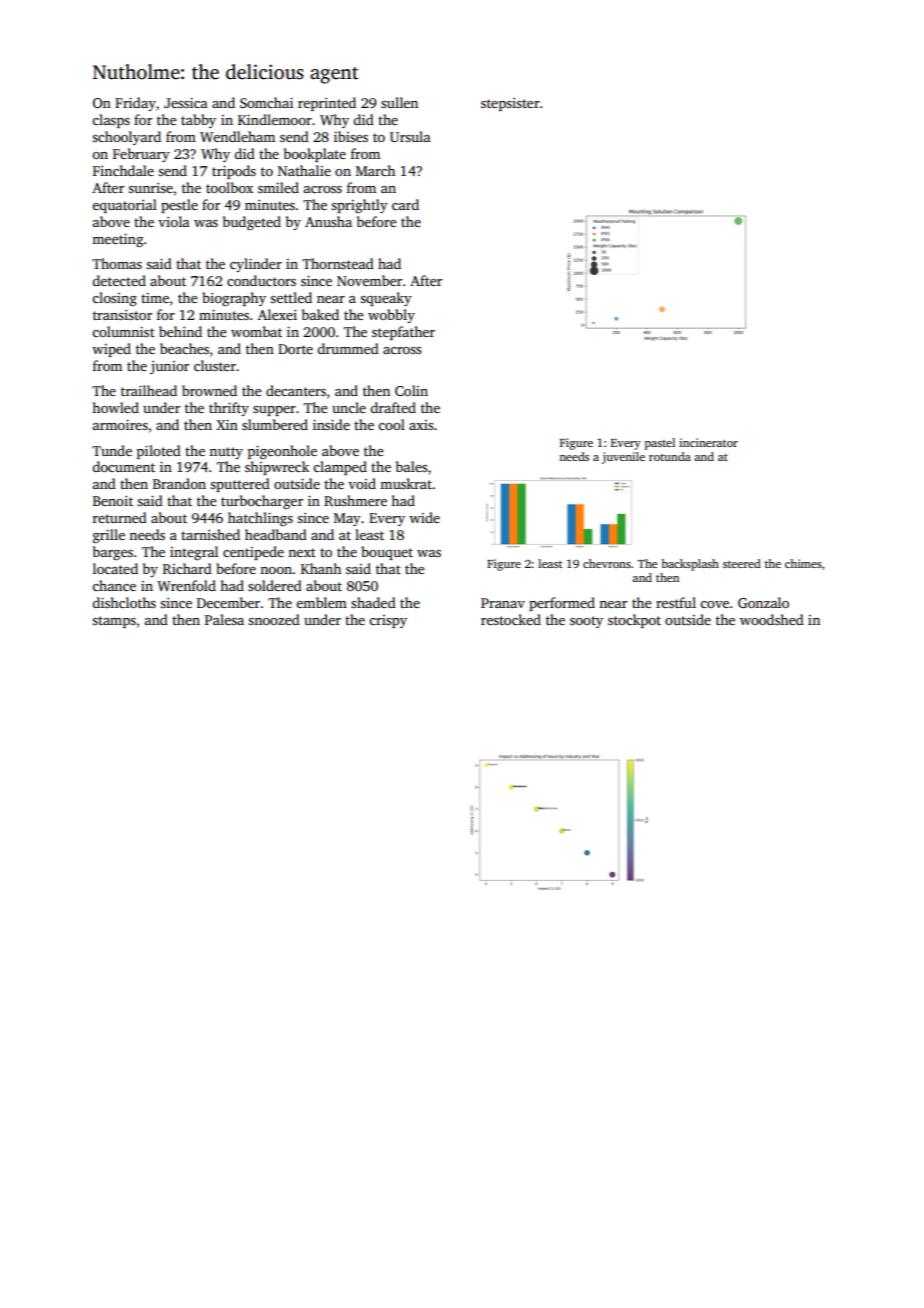 This screenshot has width=924, height=1308. I want to click on stepsister, so click(510, 104).
